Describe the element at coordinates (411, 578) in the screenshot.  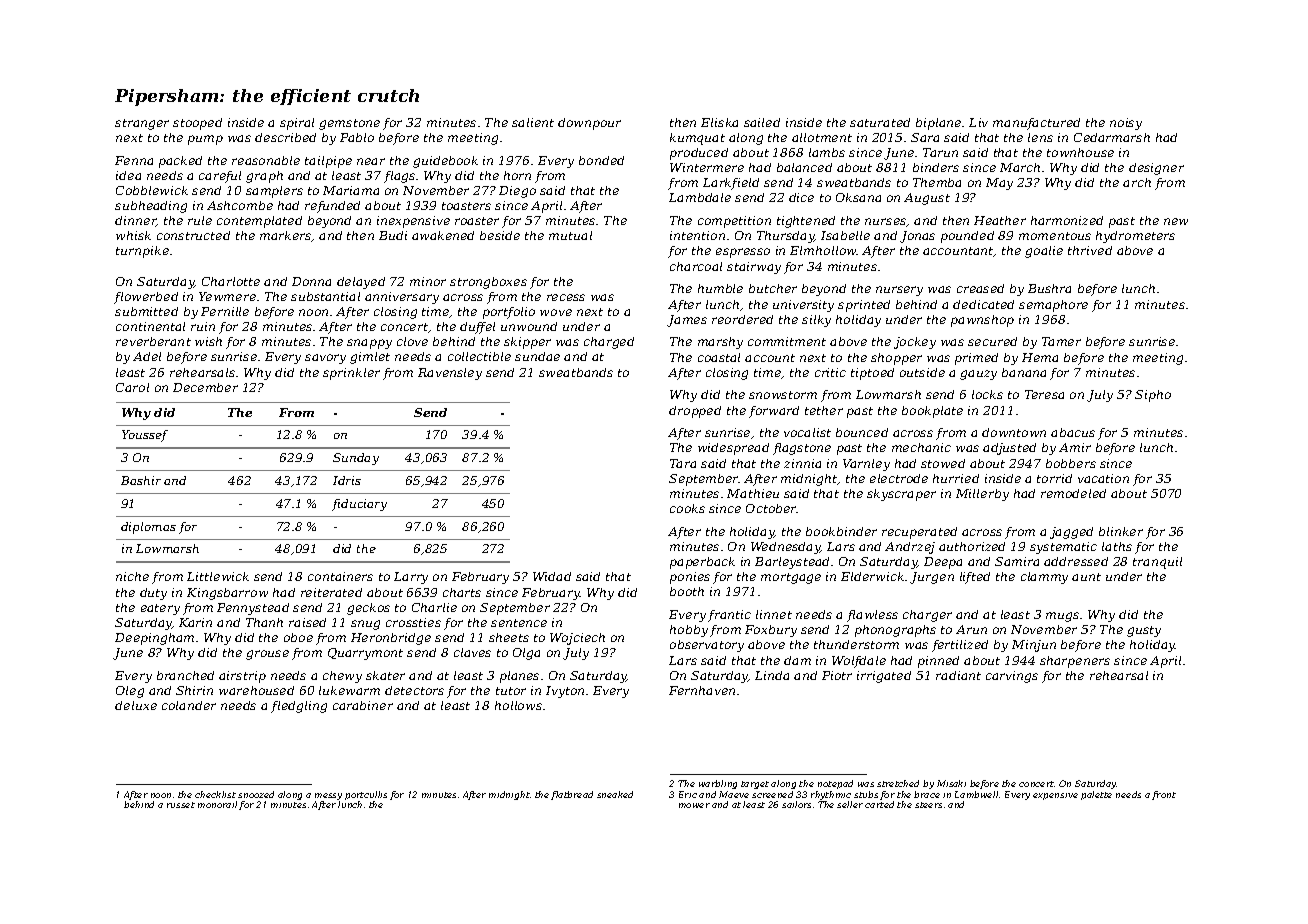
I see `Larry` at that location.
